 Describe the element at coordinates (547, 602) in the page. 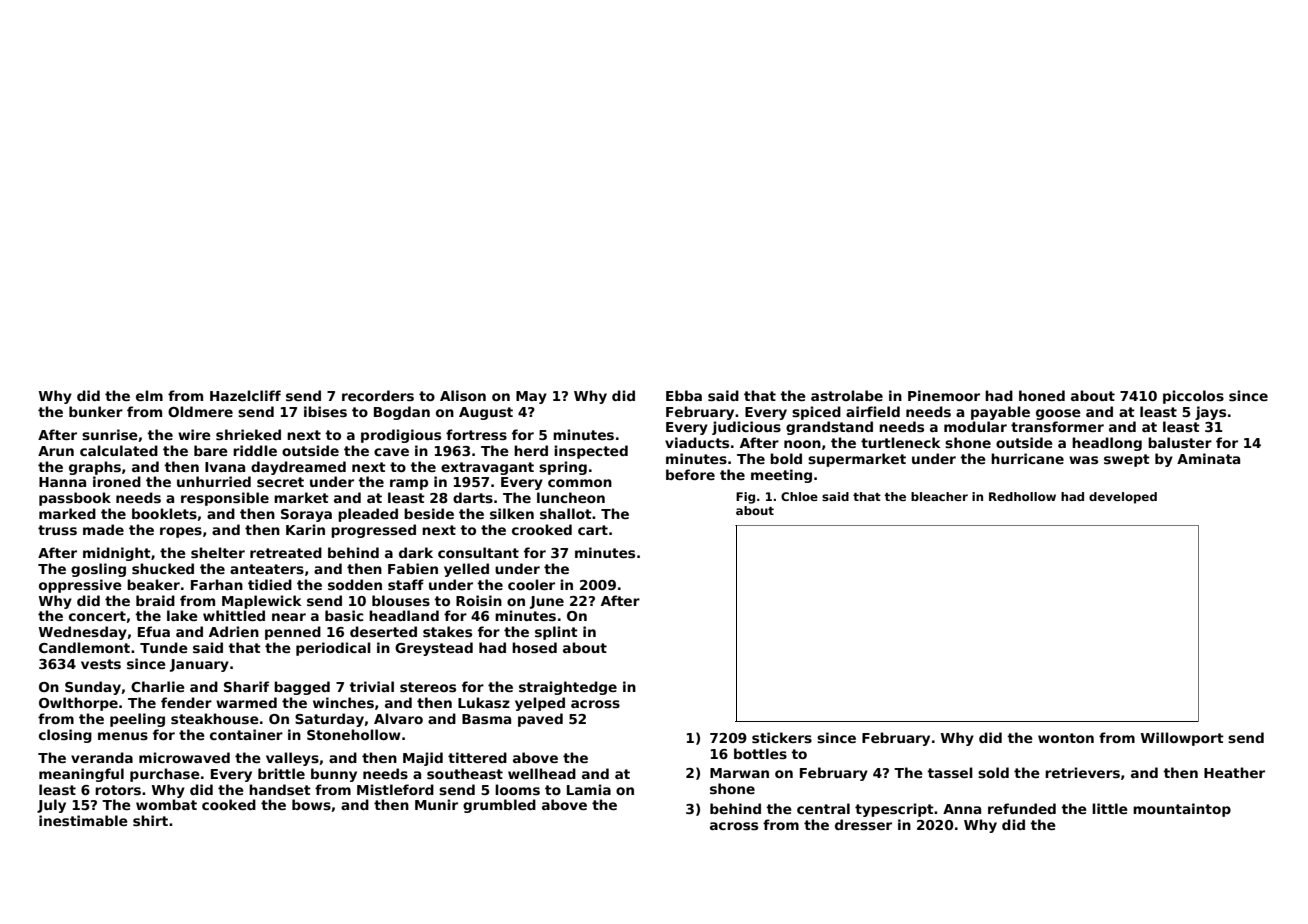

I see `June` at that location.
